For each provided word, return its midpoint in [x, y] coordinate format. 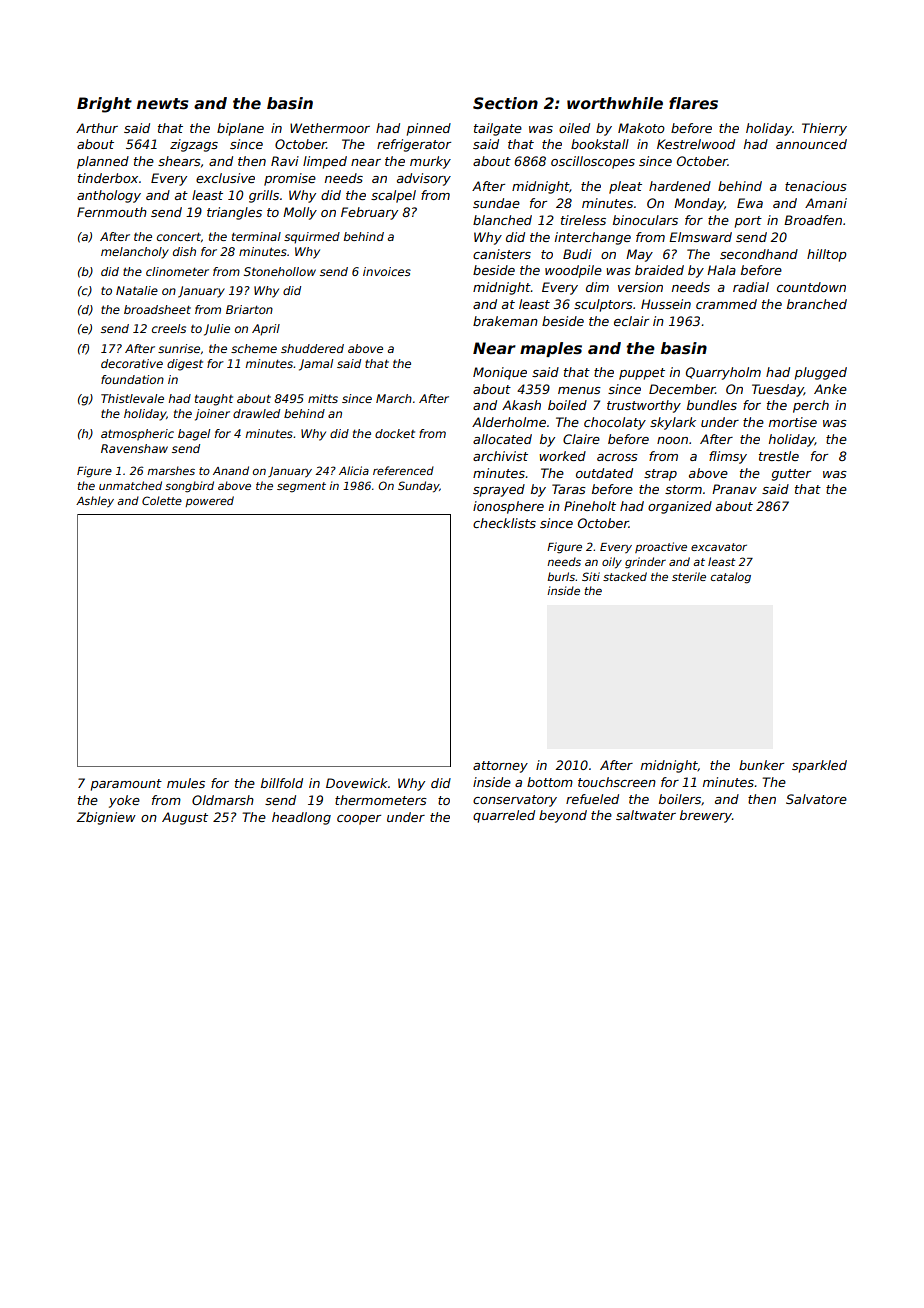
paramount [126, 785]
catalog [731, 578]
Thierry [824, 129]
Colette [162, 500]
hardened [680, 186]
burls [561, 576]
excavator [719, 547]
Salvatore [816, 799]
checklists [504, 523]
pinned [429, 129]
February [369, 213]
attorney [500, 767]
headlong [301, 818]
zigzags [194, 145]
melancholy [135, 253]
